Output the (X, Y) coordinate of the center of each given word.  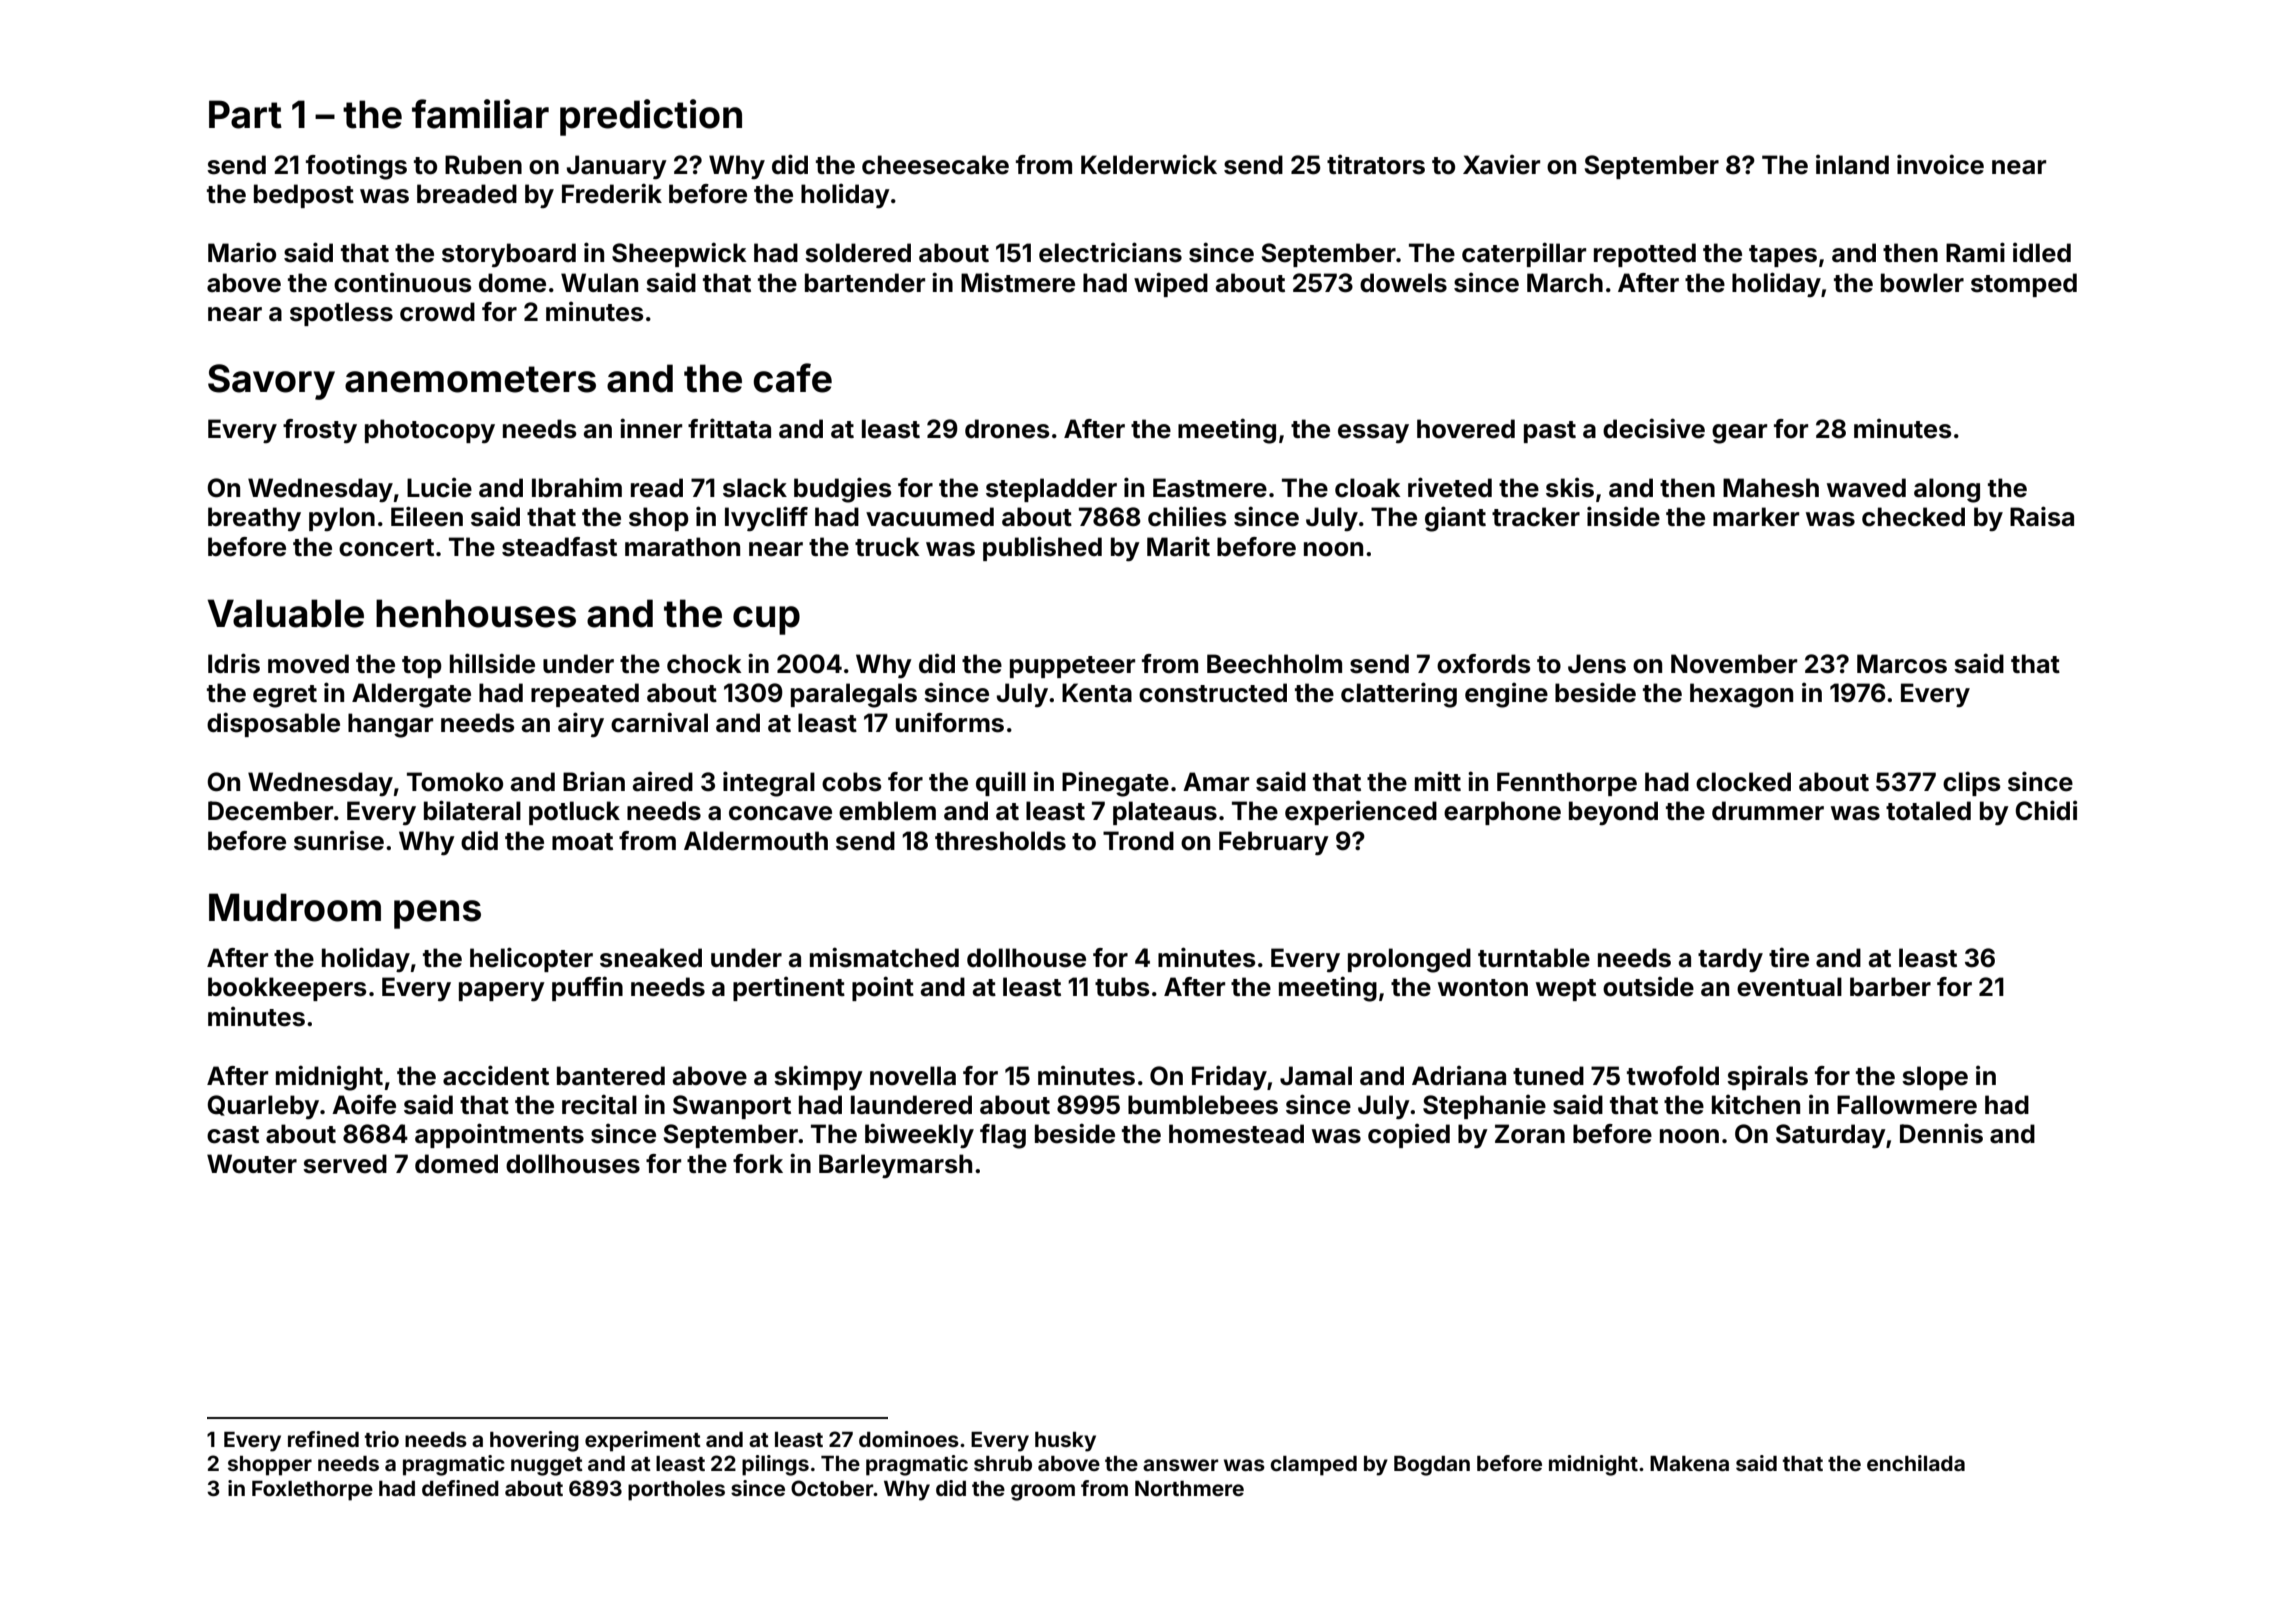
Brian (594, 781)
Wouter (252, 1164)
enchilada (1916, 1463)
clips (1972, 783)
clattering (1399, 695)
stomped (2024, 285)
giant (1455, 519)
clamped (1313, 1466)
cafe (792, 378)
